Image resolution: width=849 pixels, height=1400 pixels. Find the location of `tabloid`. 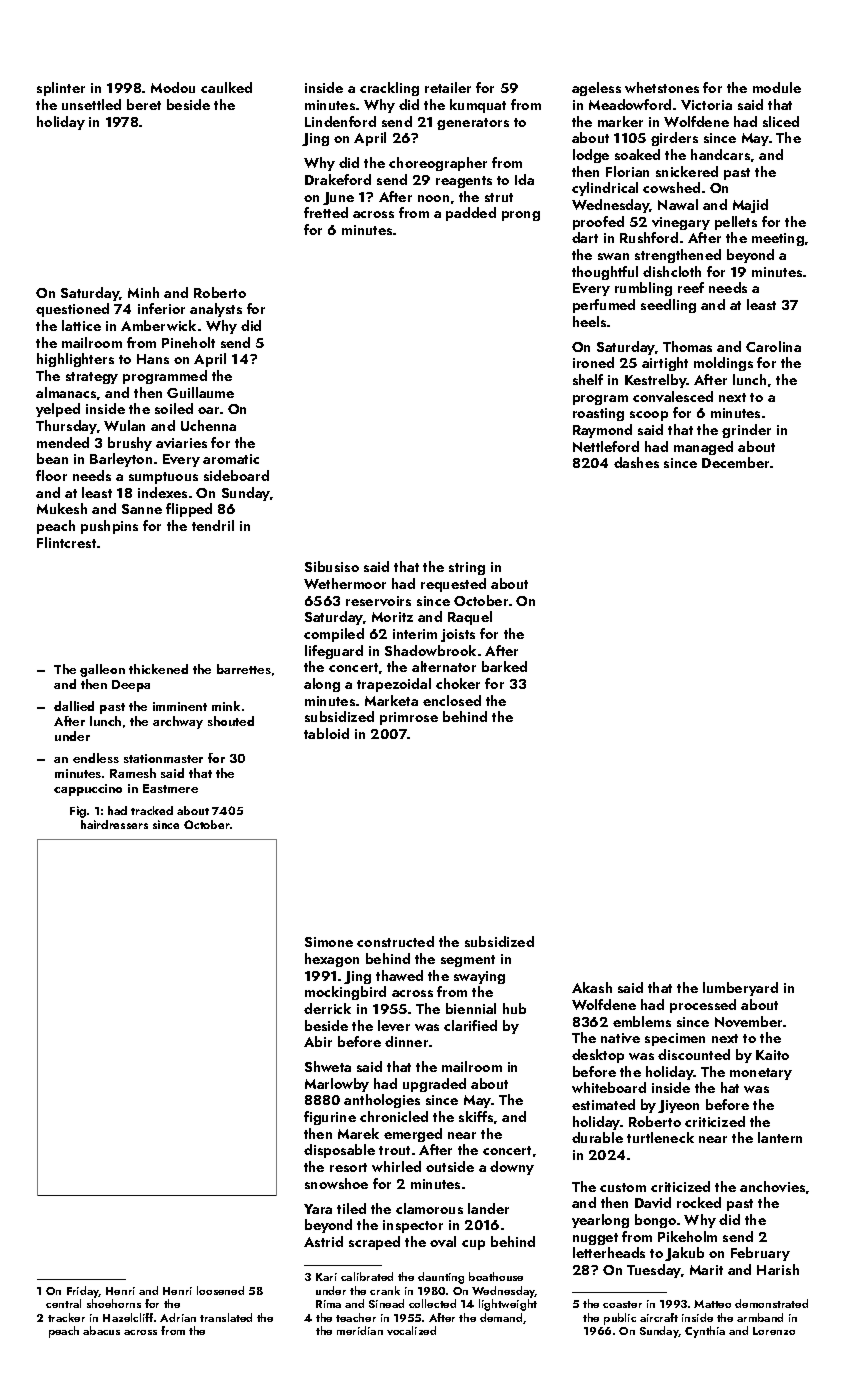

tabloid is located at coordinates (326, 733).
